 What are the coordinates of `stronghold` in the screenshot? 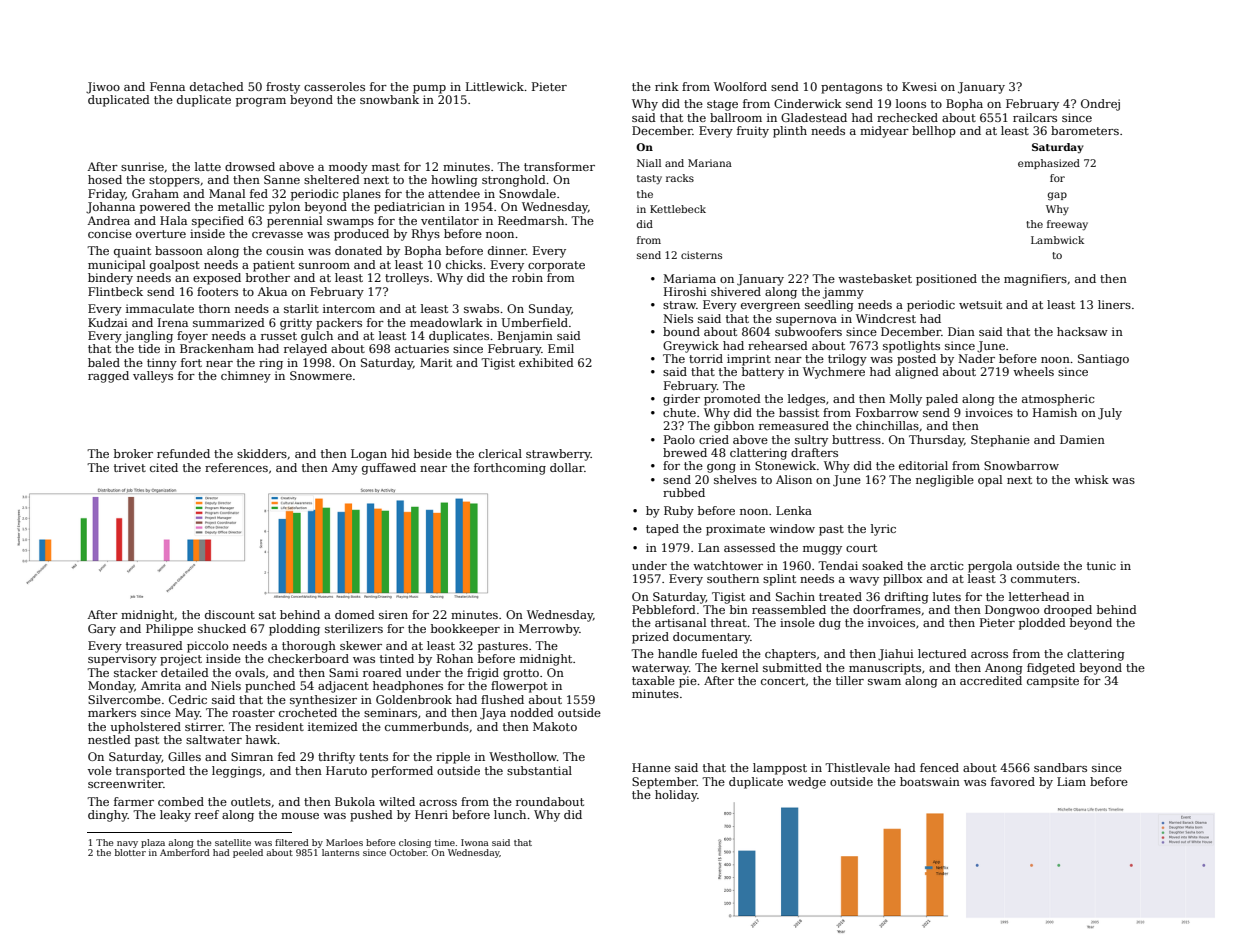 It's located at (514, 181).
